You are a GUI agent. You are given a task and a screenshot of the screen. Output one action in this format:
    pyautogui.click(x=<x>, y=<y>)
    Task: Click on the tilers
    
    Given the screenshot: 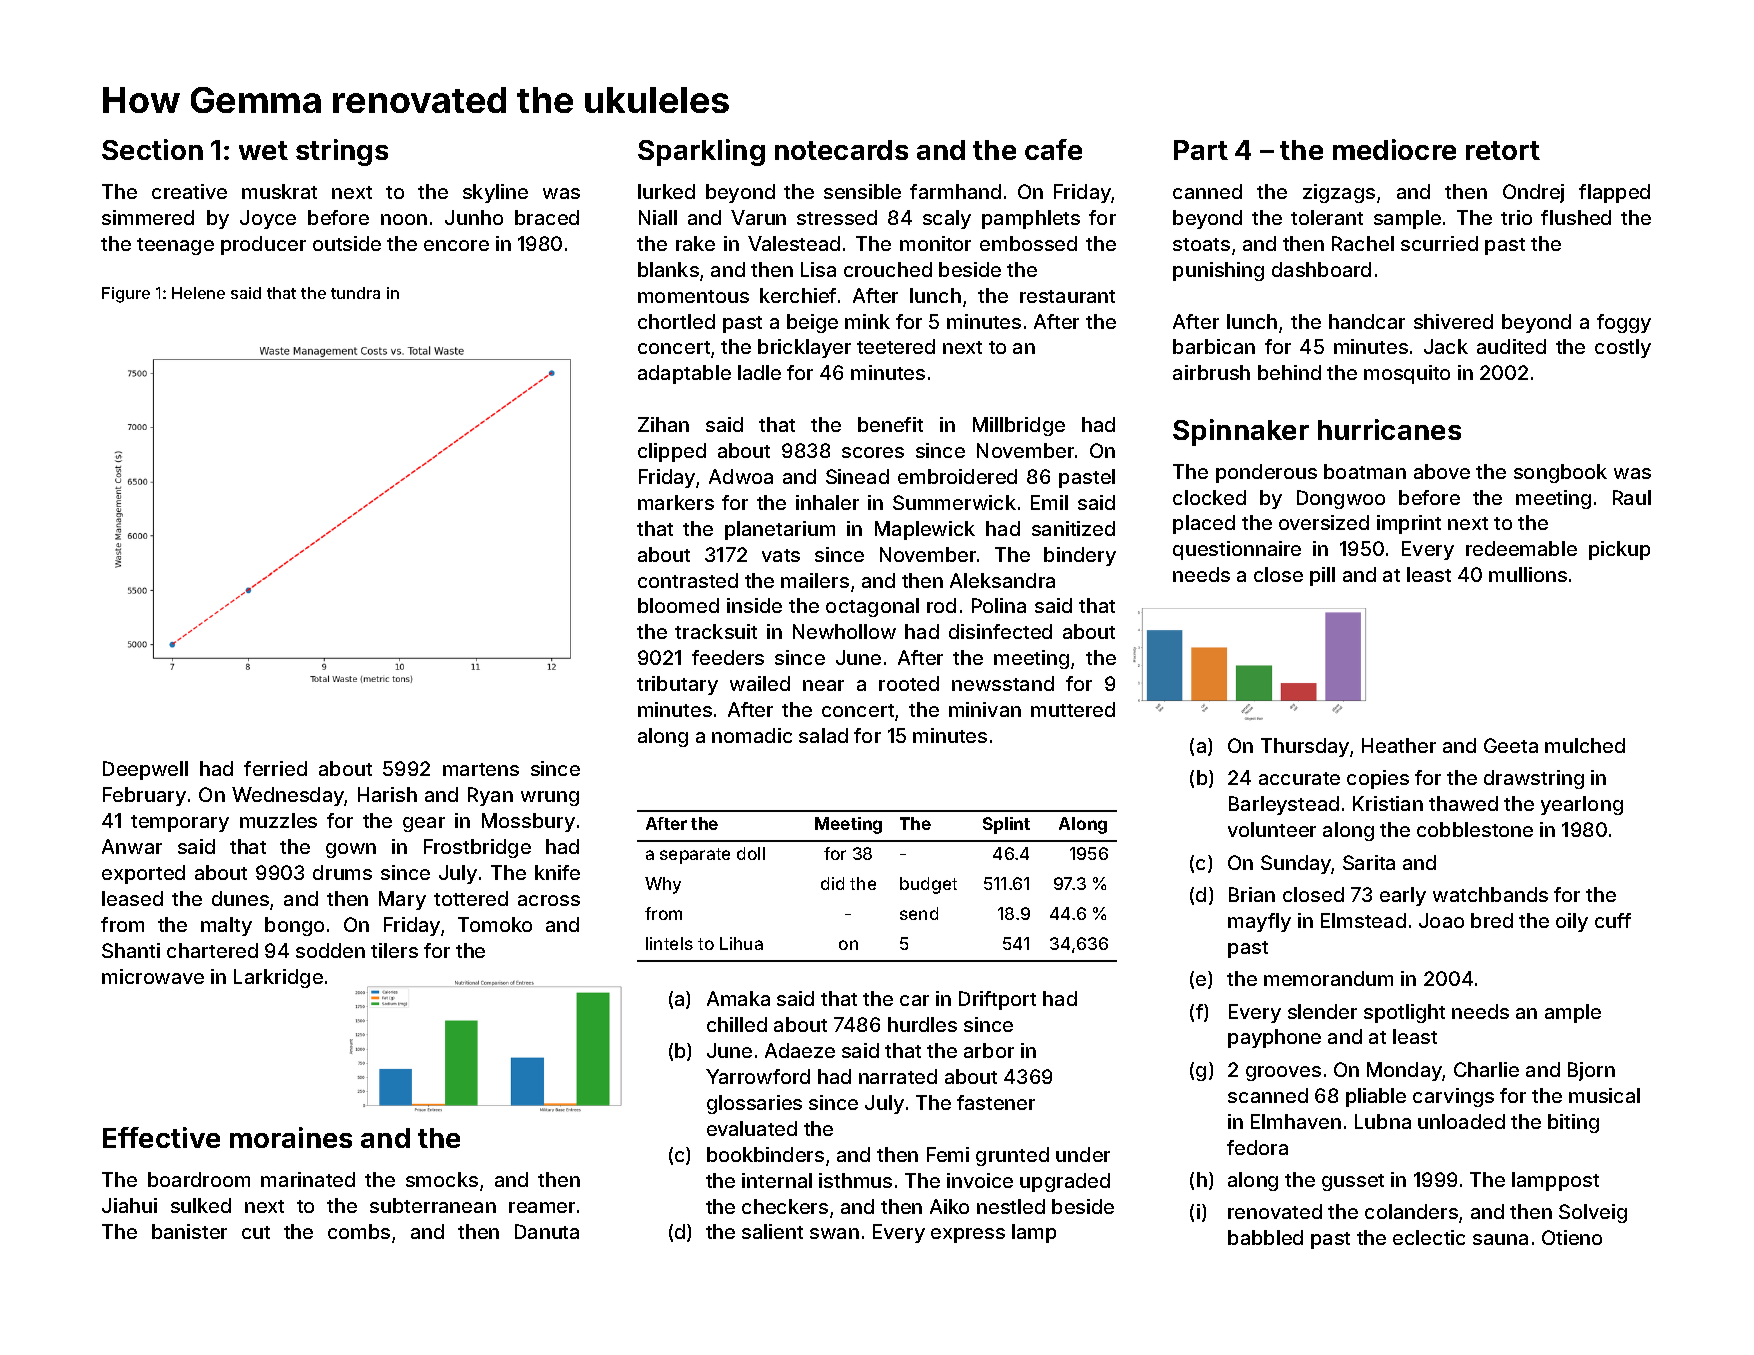 What is the action you would take?
    pyautogui.click(x=394, y=950)
